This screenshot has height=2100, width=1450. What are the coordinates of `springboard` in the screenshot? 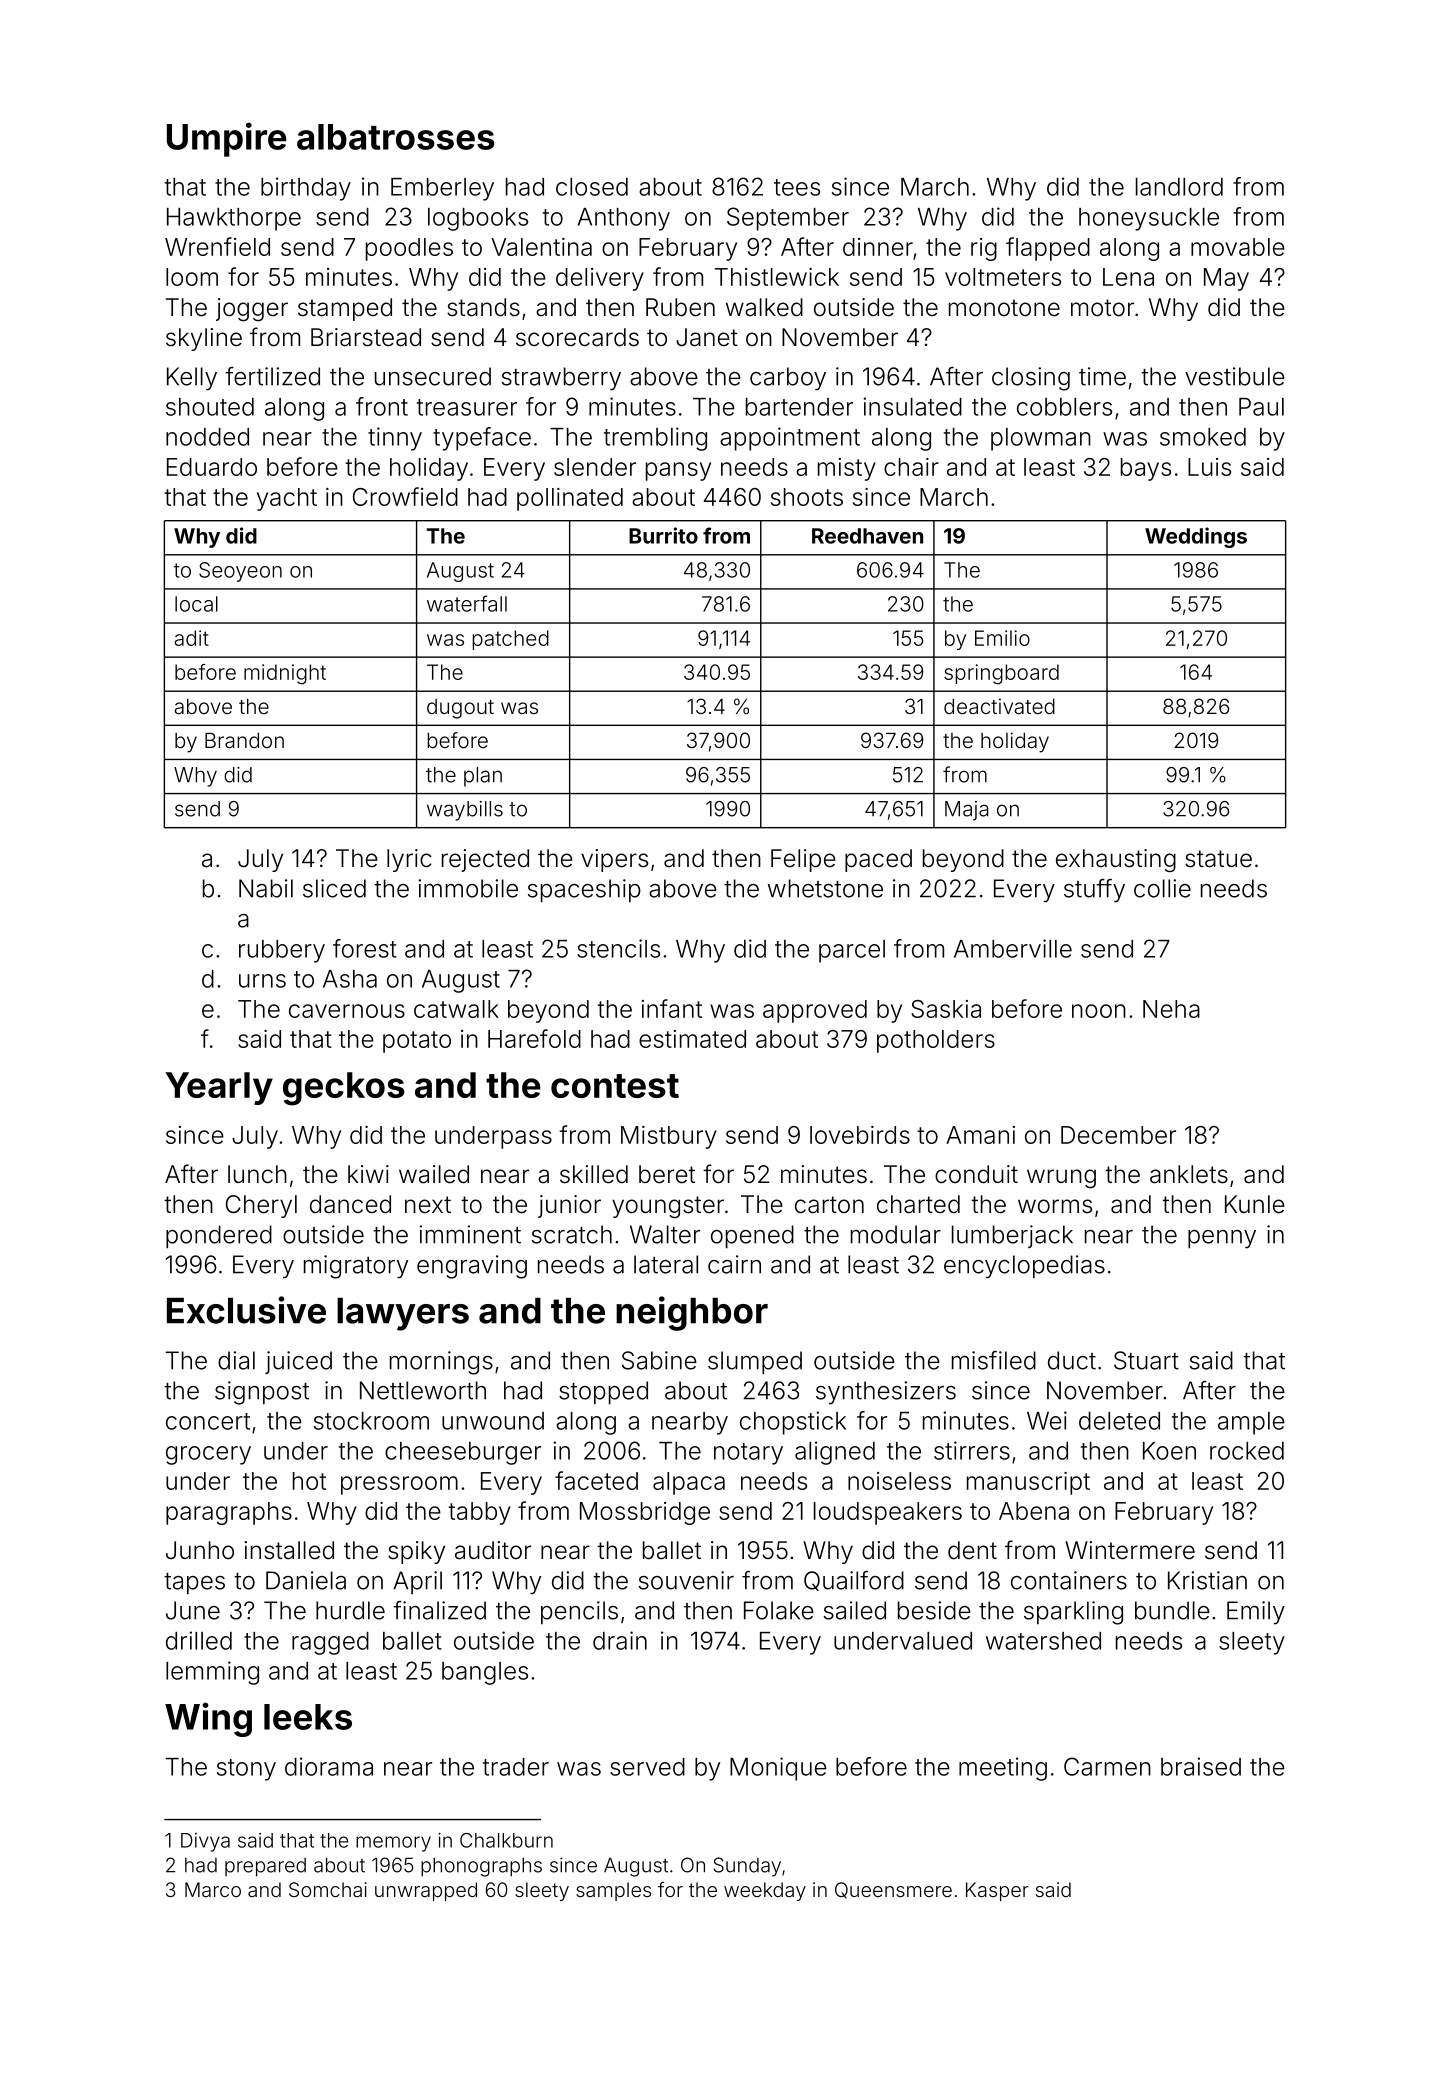 It's located at (1001, 674).
